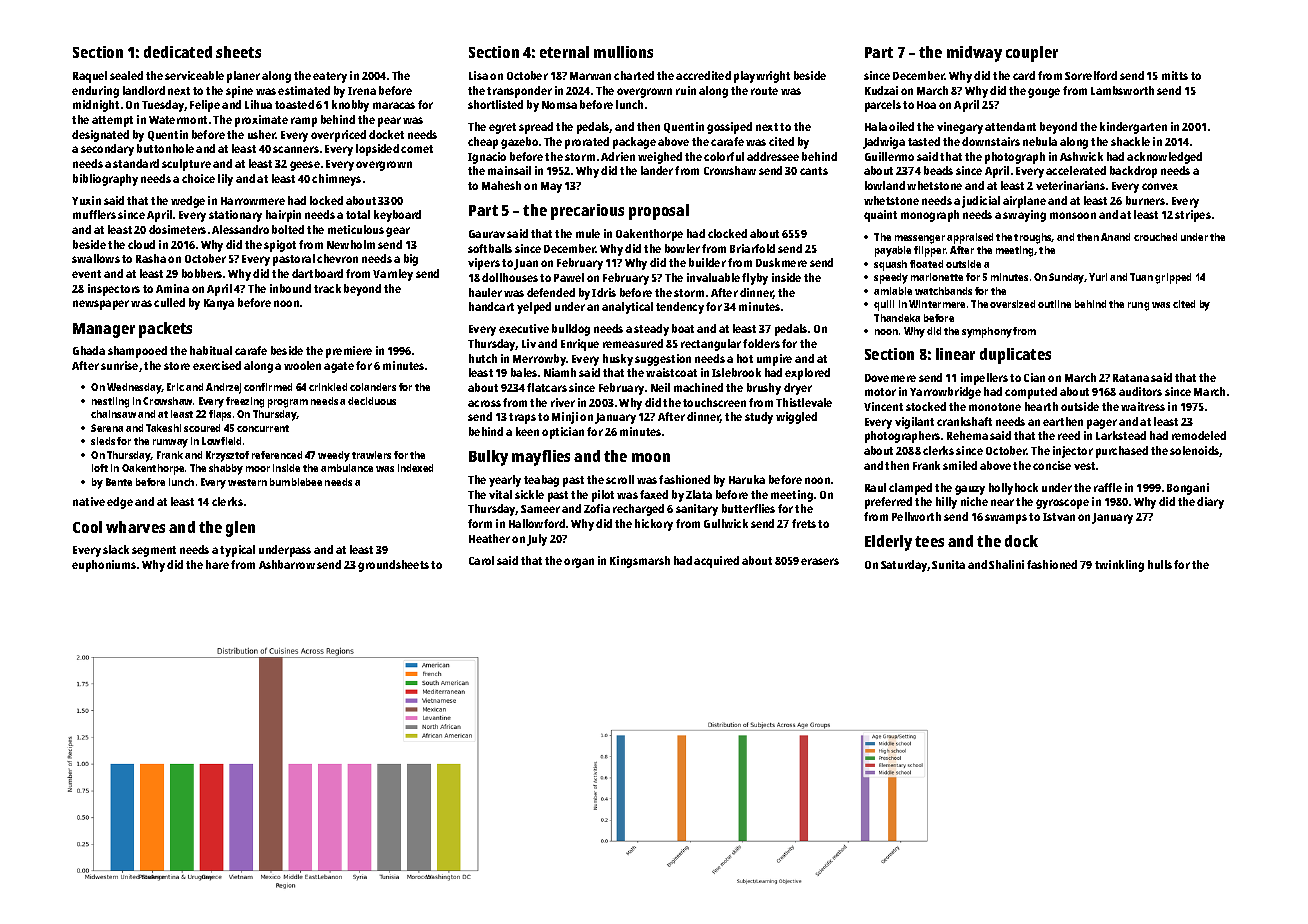 This page has width=1308, height=924. I want to click on organ, so click(579, 563).
